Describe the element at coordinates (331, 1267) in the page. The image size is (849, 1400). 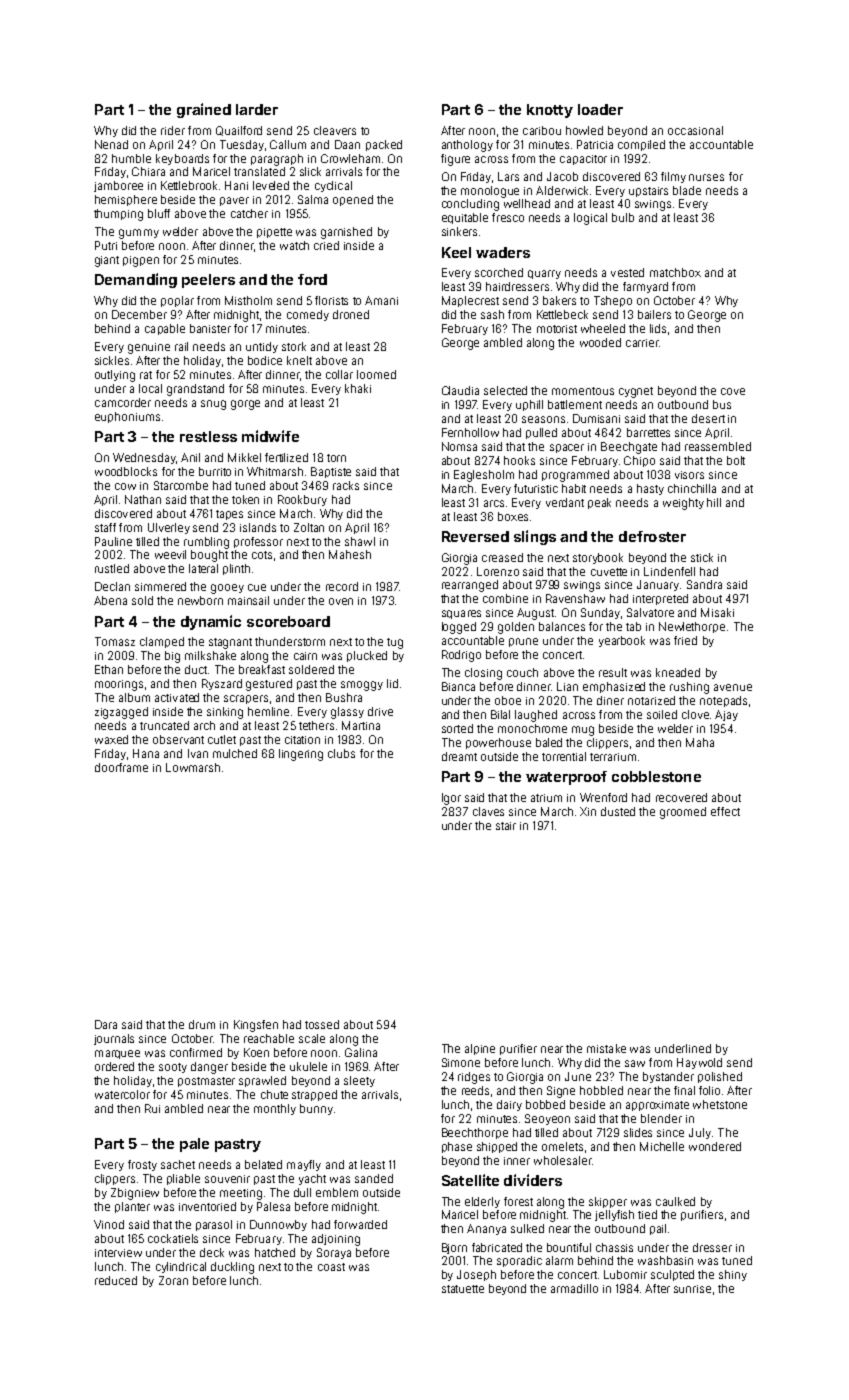
I see `coast` at that location.
